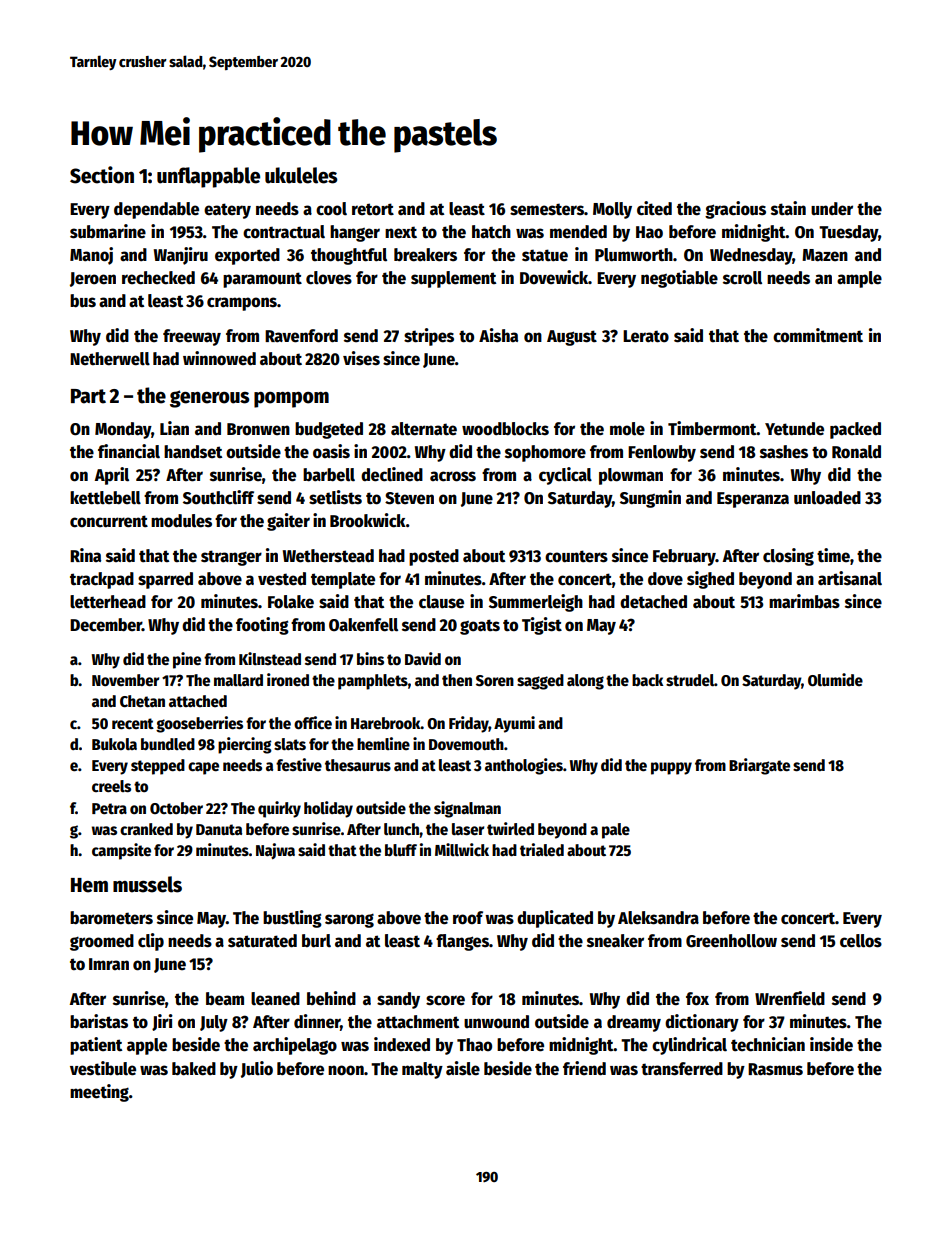 This image has width=952, height=1233. I want to click on handset, so click(193, 452).
